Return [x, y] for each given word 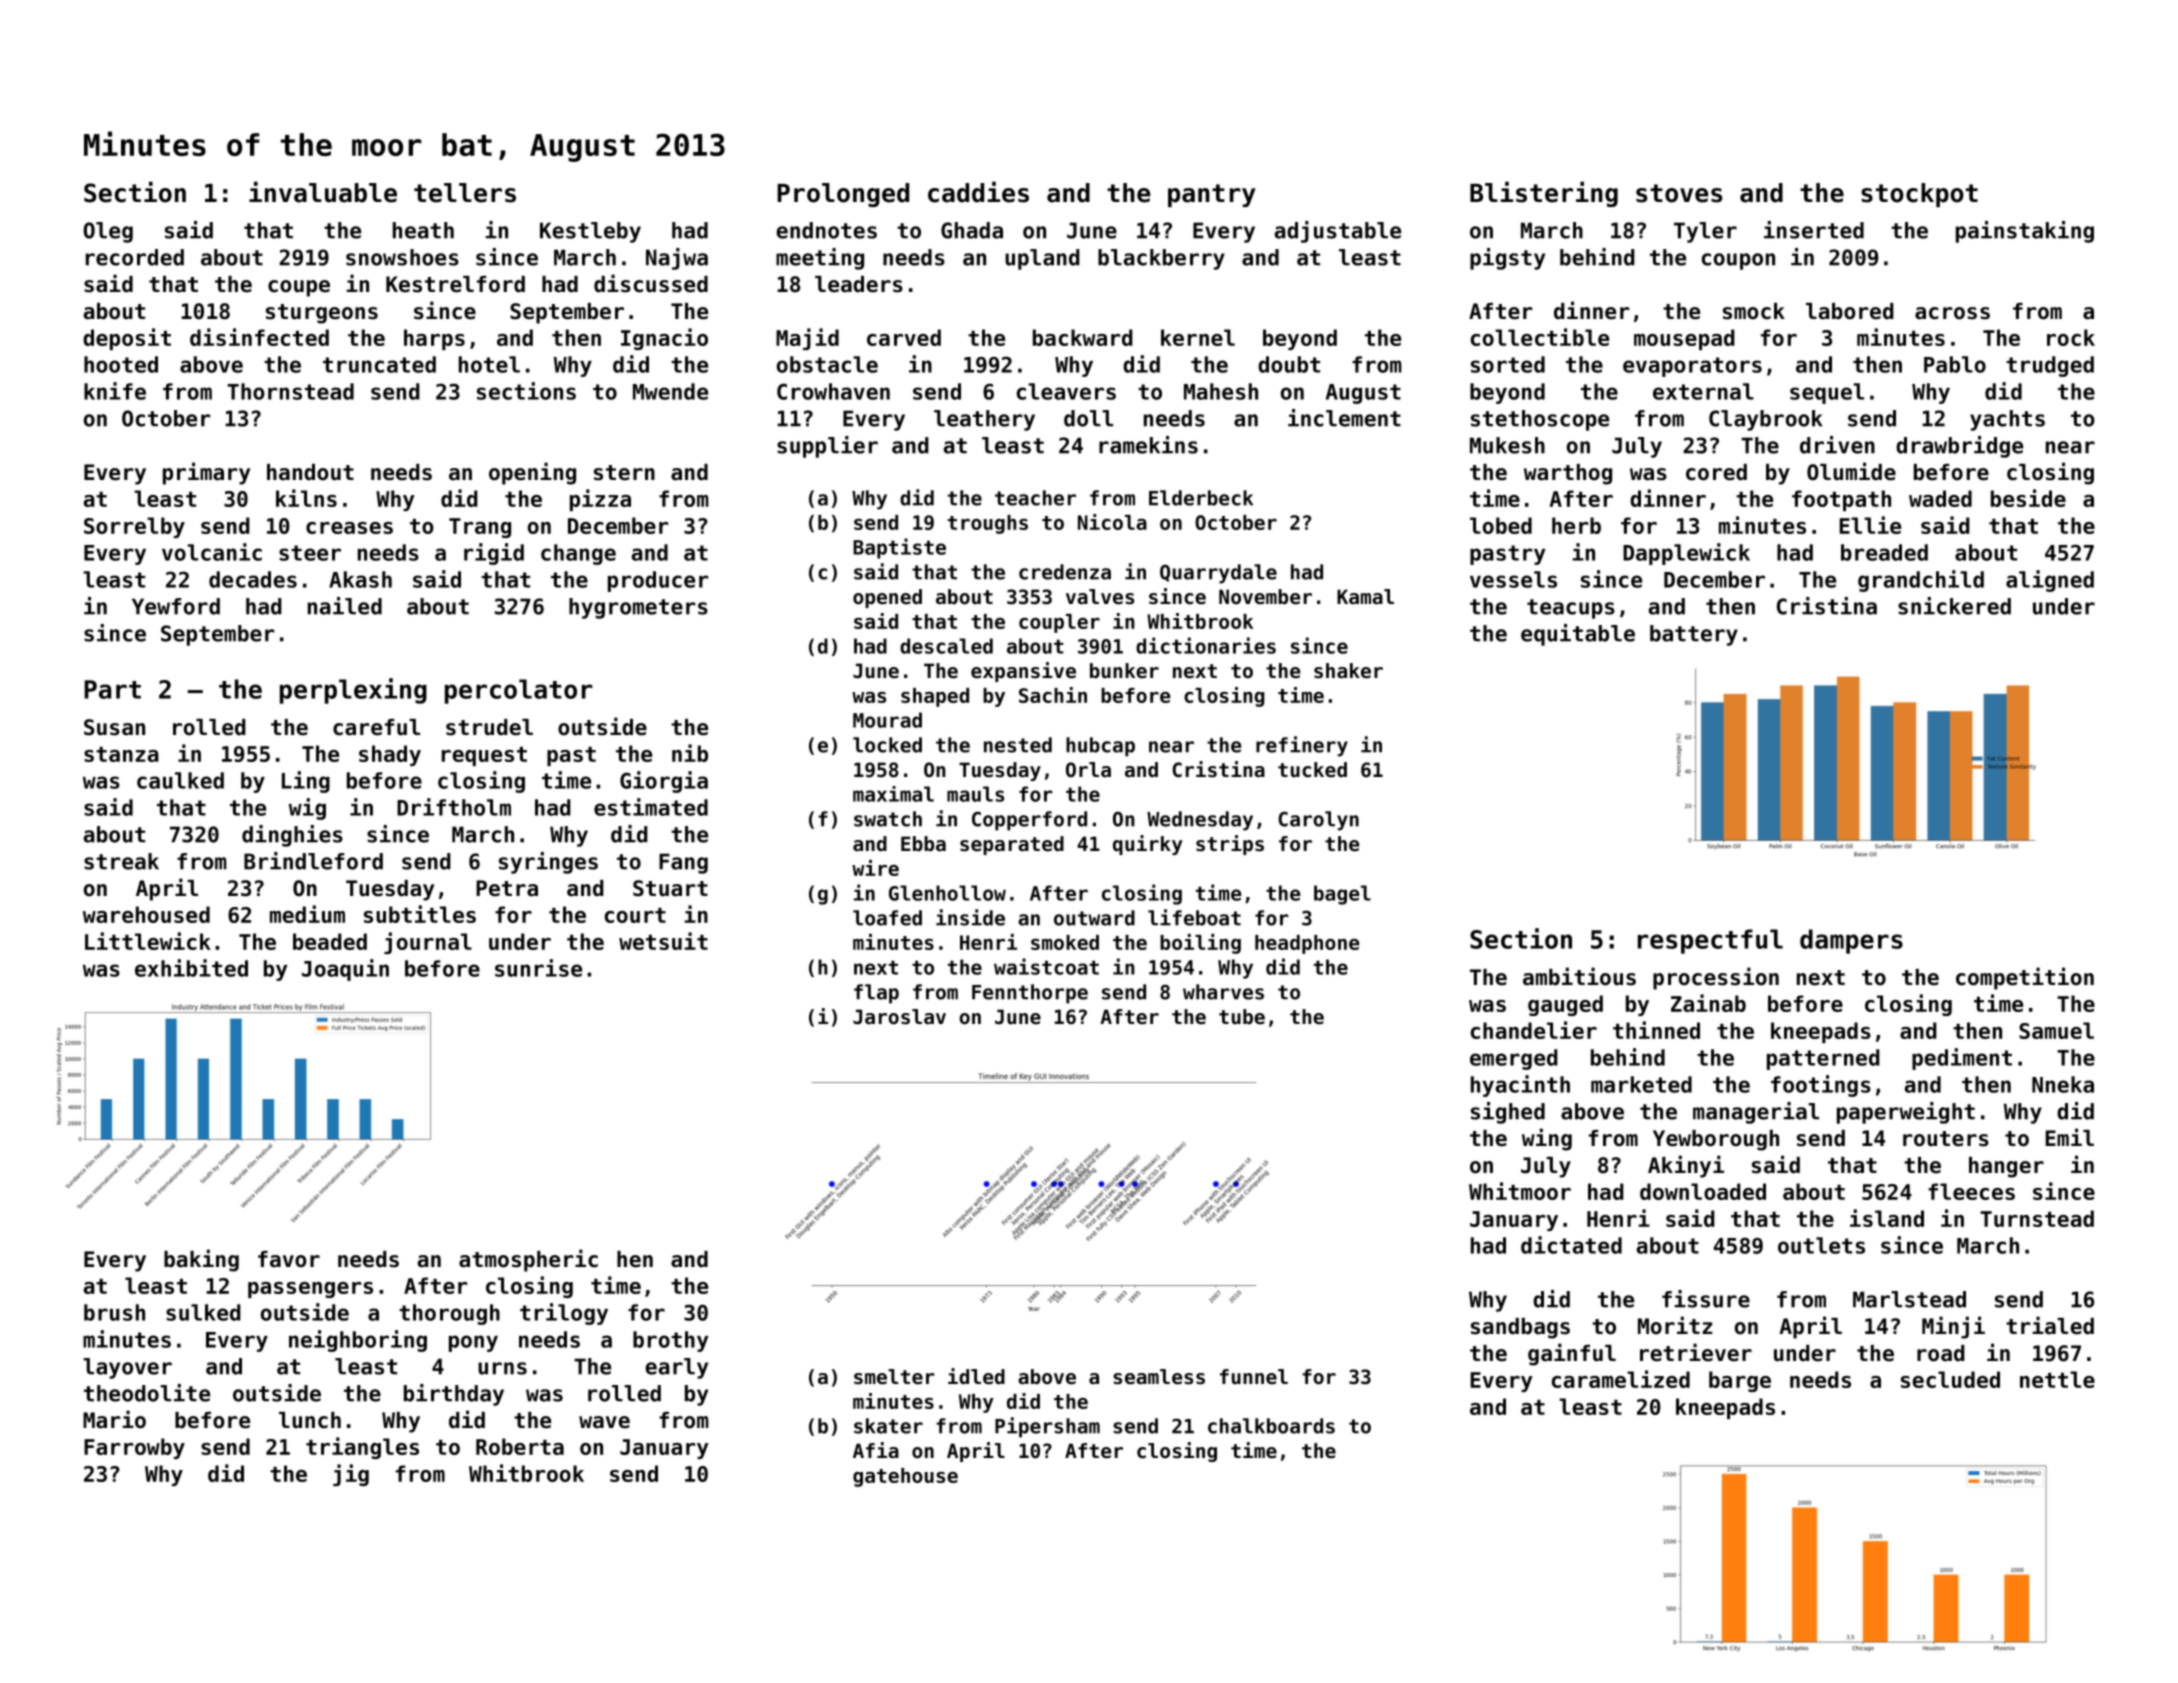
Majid [807, 339]
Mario [114, 1419]
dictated [1571, 1245]
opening [532, 473]
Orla [1088, 769]
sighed [1508, 1113]
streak [121, 861]
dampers [1851, 941]
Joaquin [345, 970]
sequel [1827, 393]
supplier [827, 447]
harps [434, 339]
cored [1716, 472]
